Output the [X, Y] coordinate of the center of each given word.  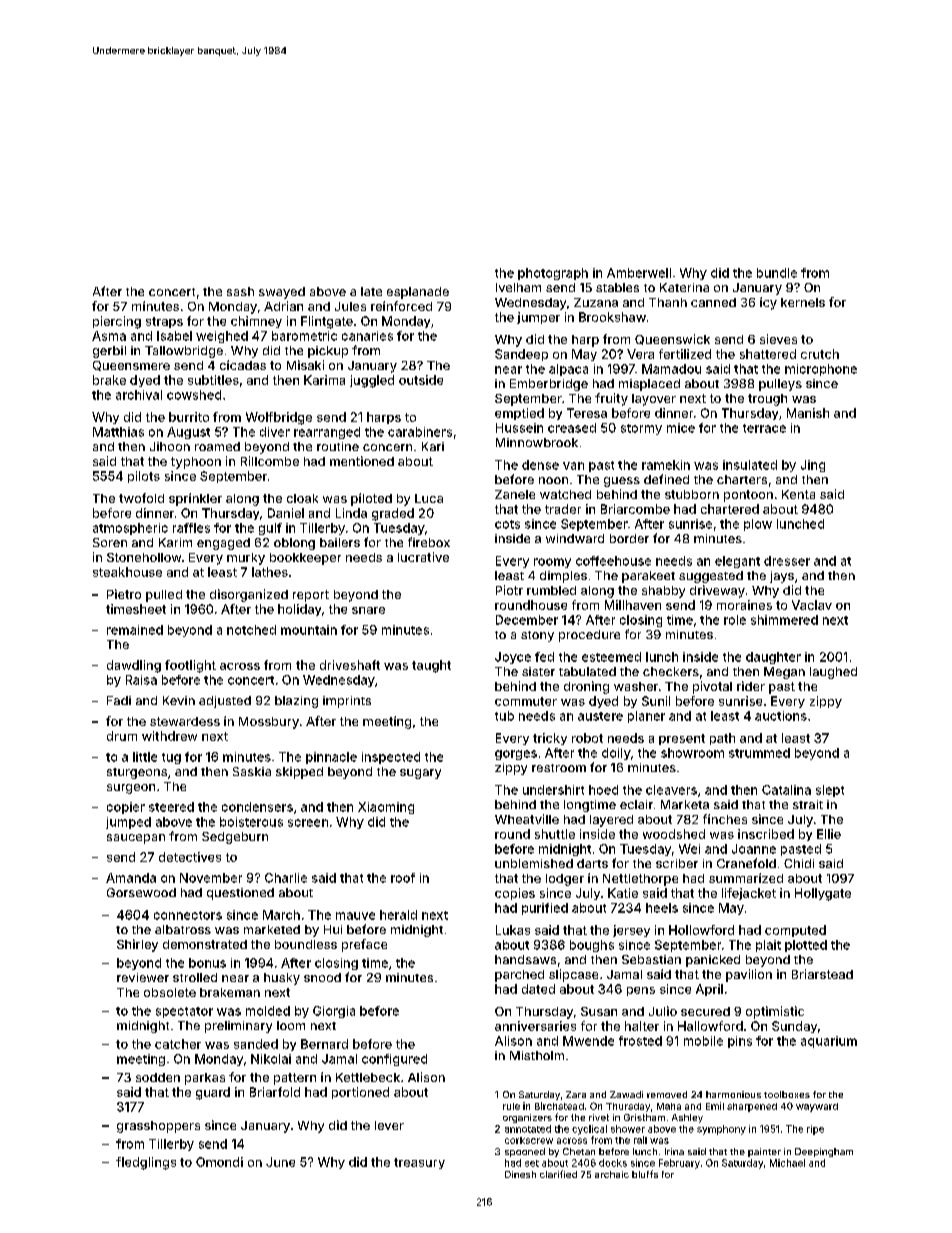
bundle [777, 273]
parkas [205, 1079]
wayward [817, 1107]
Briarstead [822, 974]
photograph [553, 274]
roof [403, 878]
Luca [429, 498]
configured [394, 1060]
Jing [813, 466]
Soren [110, 542]
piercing [117, 322]
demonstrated [205, 944]
